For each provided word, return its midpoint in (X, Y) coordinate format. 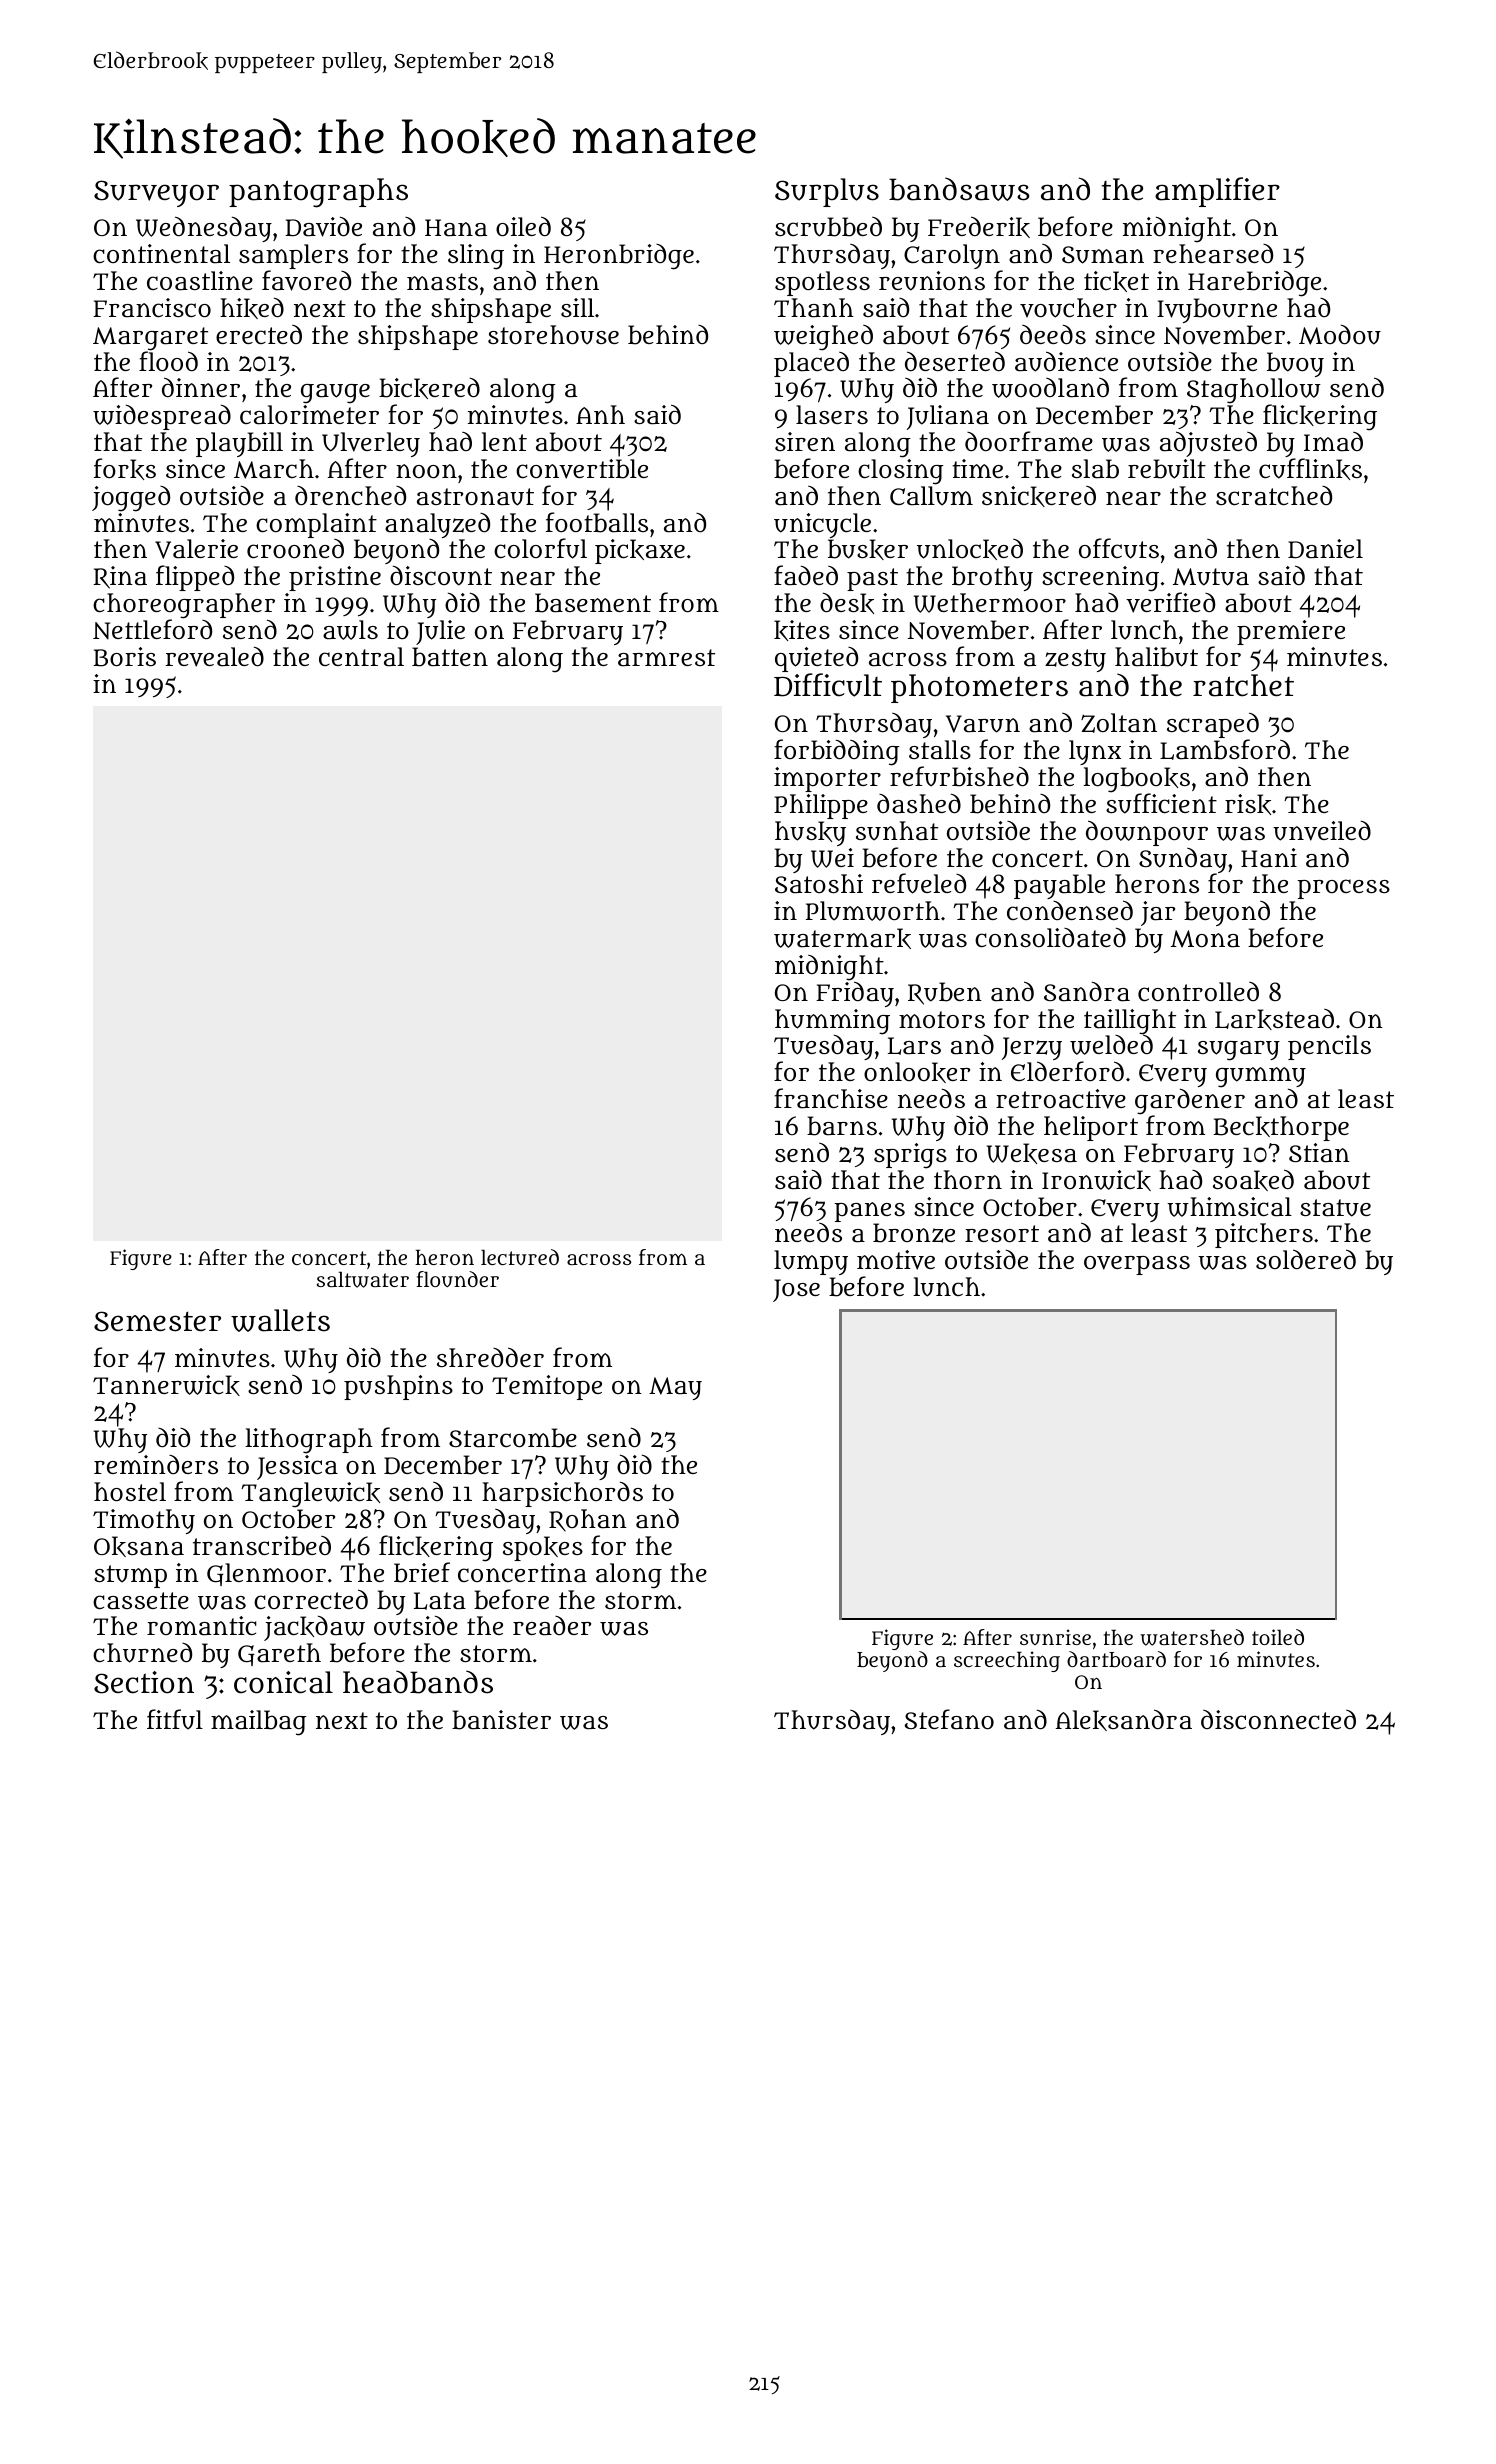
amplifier (1217, 192)
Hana (456, 228)
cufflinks (1310, 469)
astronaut (475, 497)
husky (810, 833)
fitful (175, 1719)
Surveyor (156, 193)
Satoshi (819, 884)
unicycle (822, 525)
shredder (490, 1357)
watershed (1192, 1637)
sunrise (1055, 1637)
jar (1158, 913)
